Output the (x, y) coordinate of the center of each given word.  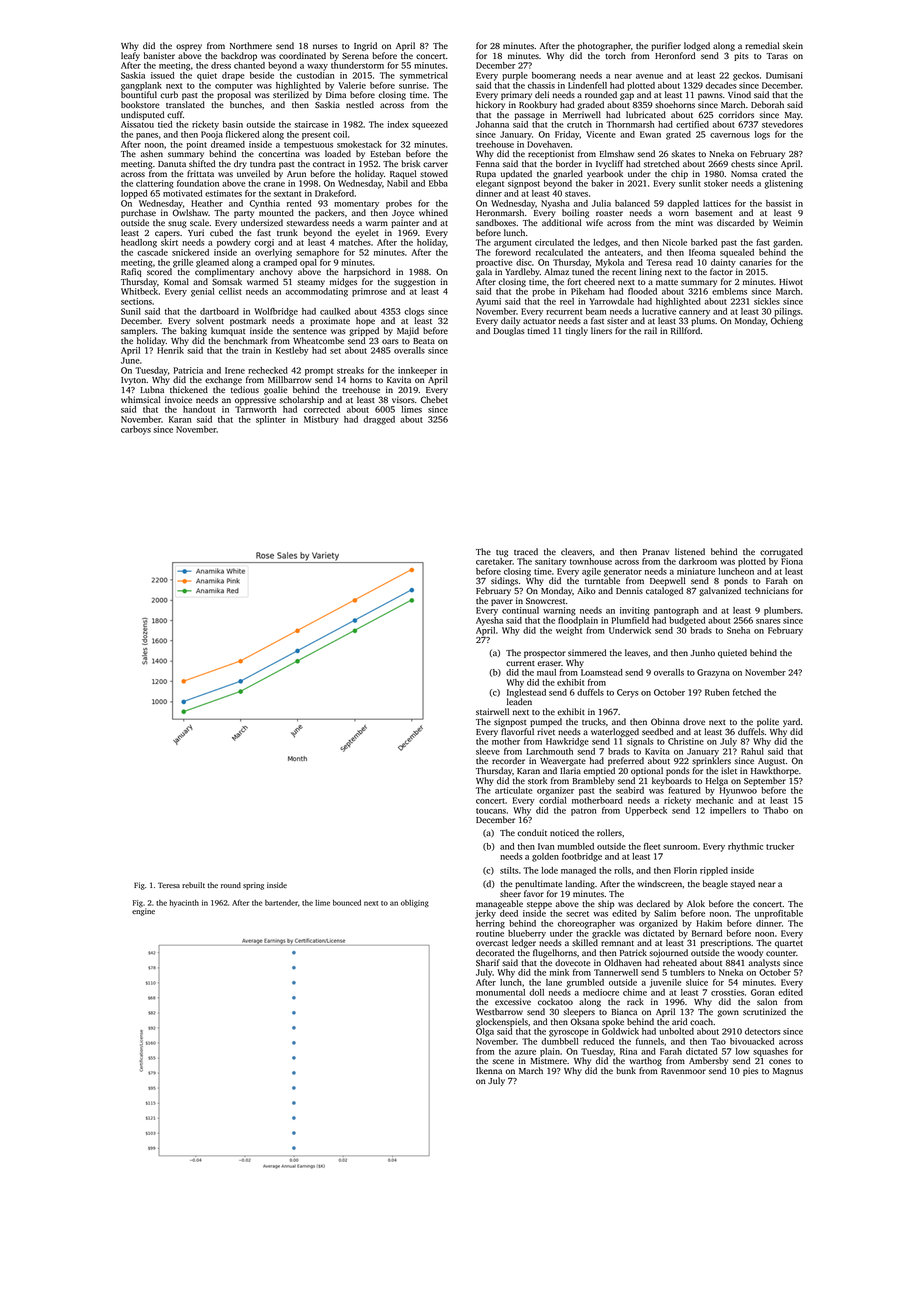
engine (143, 912)
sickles (767, 301)
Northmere (251, 45)
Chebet (434, 399)
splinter (271, 420)
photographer (604, 46)
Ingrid (365, 46)
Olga (485, 1032)
